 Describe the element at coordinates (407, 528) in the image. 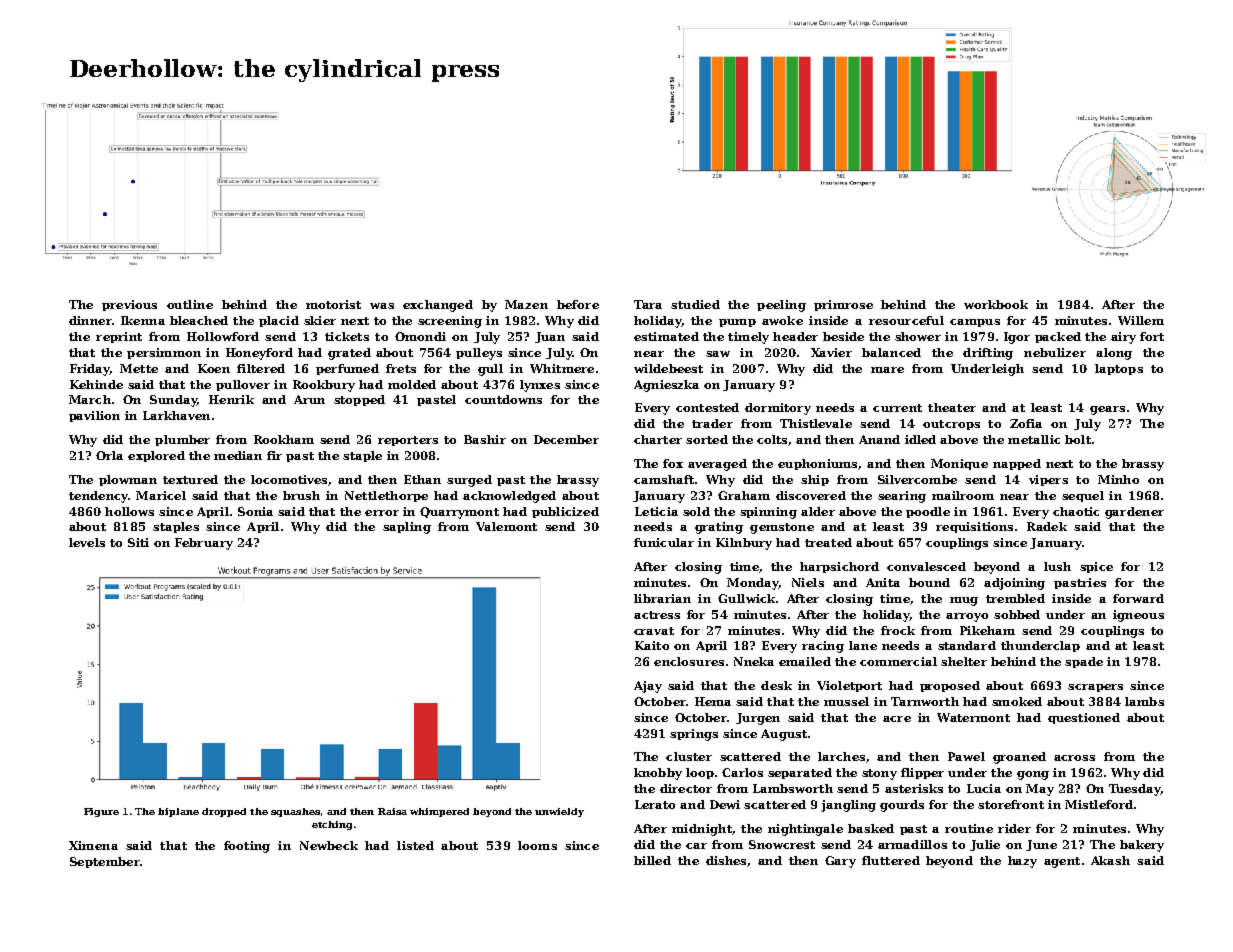

I see `sapling` at that location.
